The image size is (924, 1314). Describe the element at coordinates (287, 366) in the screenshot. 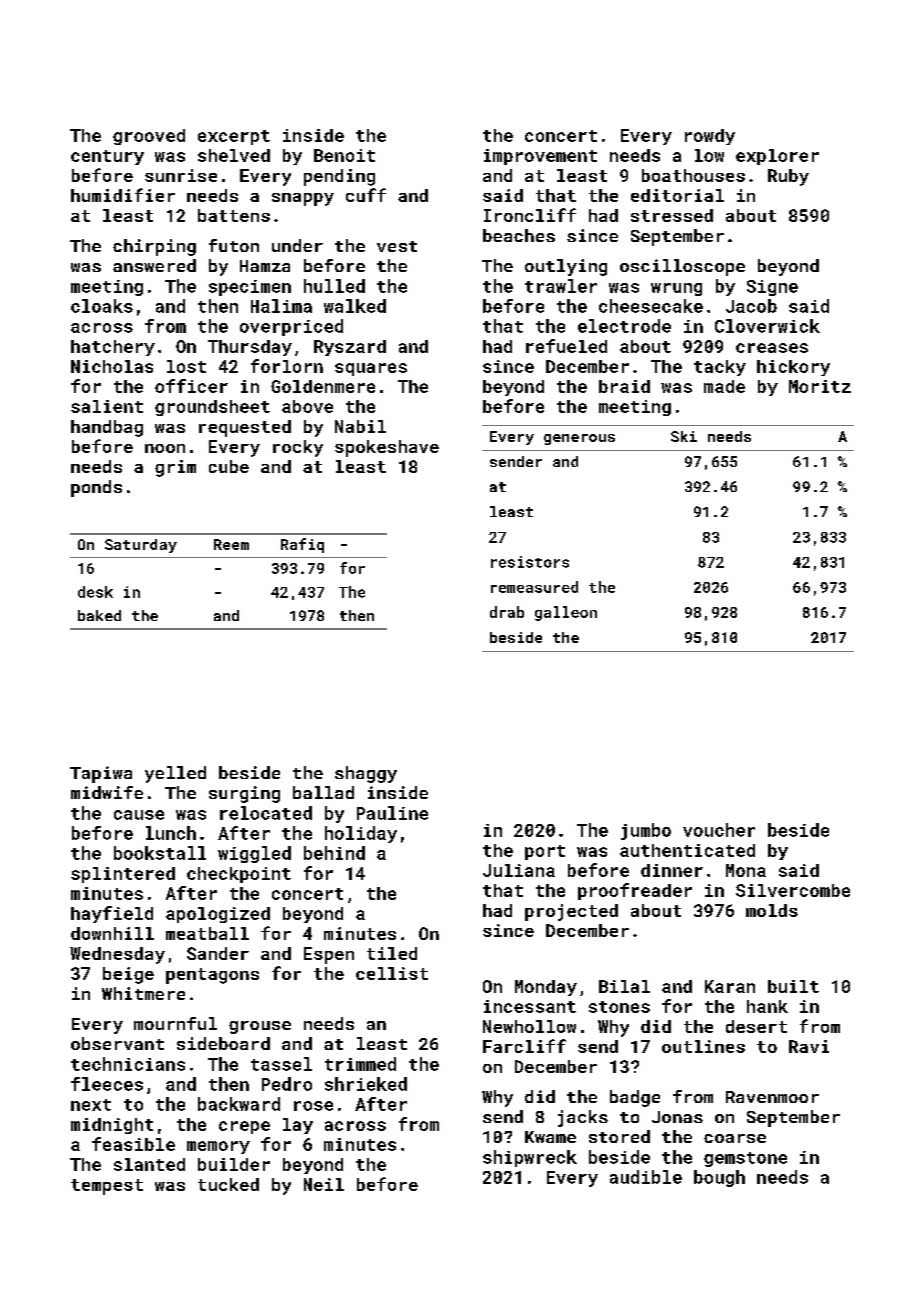

I see `forlorn` at that location.
